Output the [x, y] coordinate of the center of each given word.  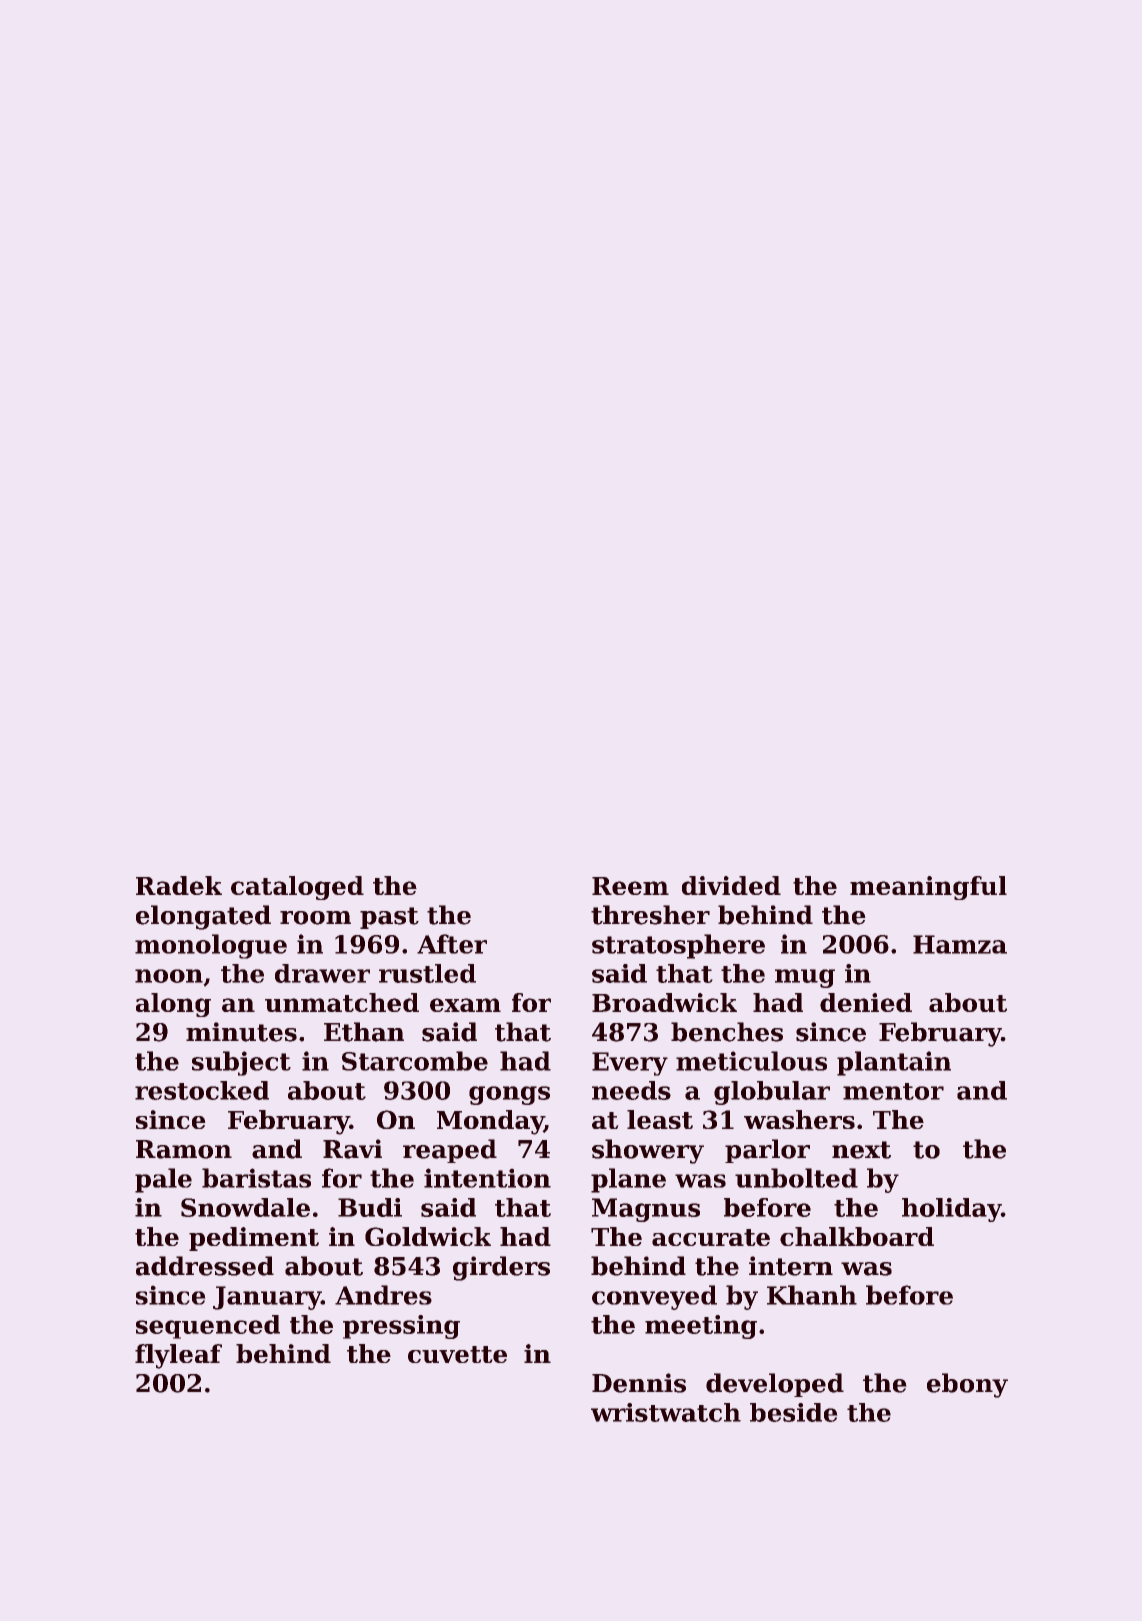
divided [731, 885]
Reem [630, 886]
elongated [203, 917]
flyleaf [178, 1356]
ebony [967, 1385]
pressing [401, 1327]
